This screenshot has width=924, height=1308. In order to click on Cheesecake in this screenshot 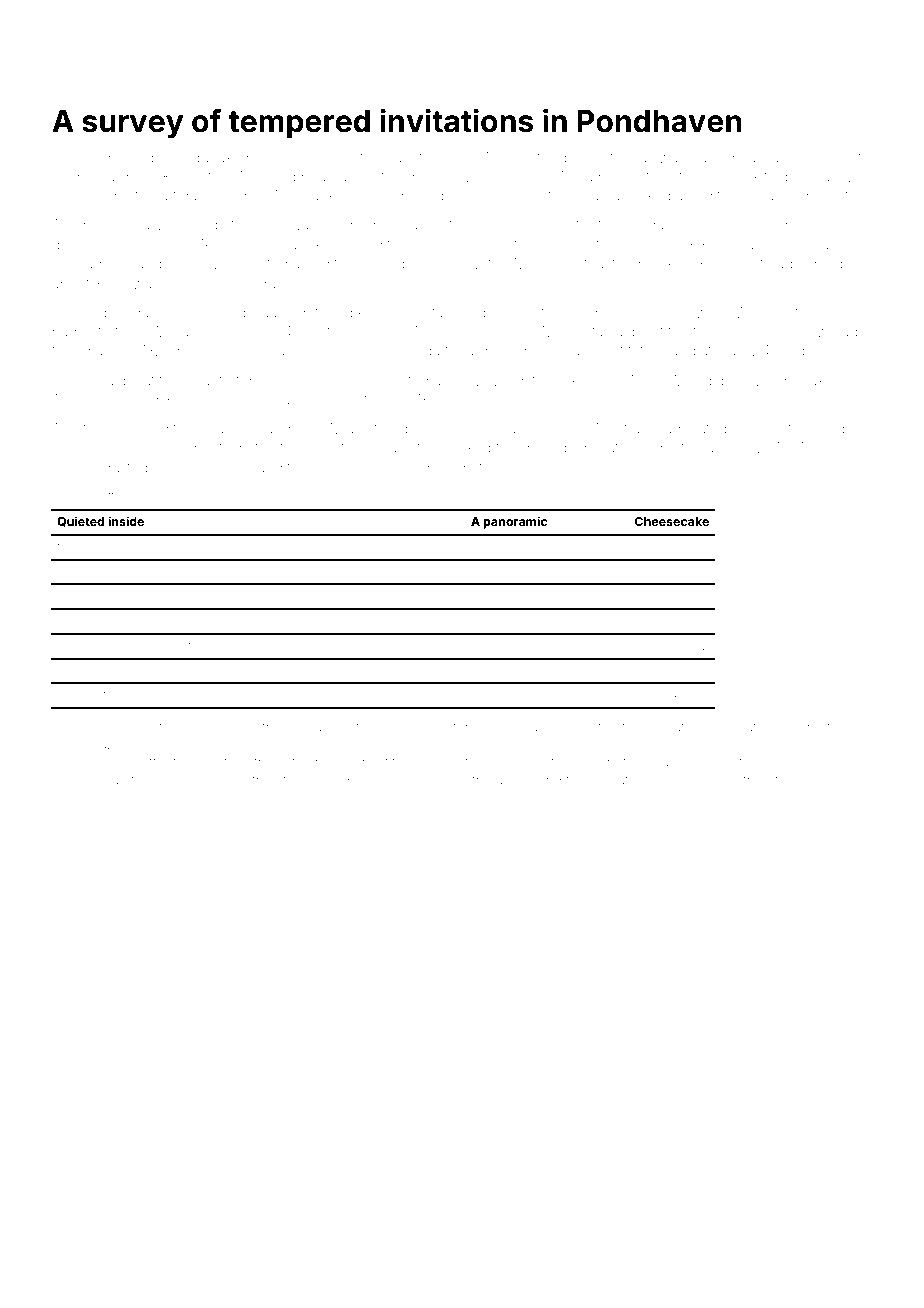, I will do `click(672, 521)`.
